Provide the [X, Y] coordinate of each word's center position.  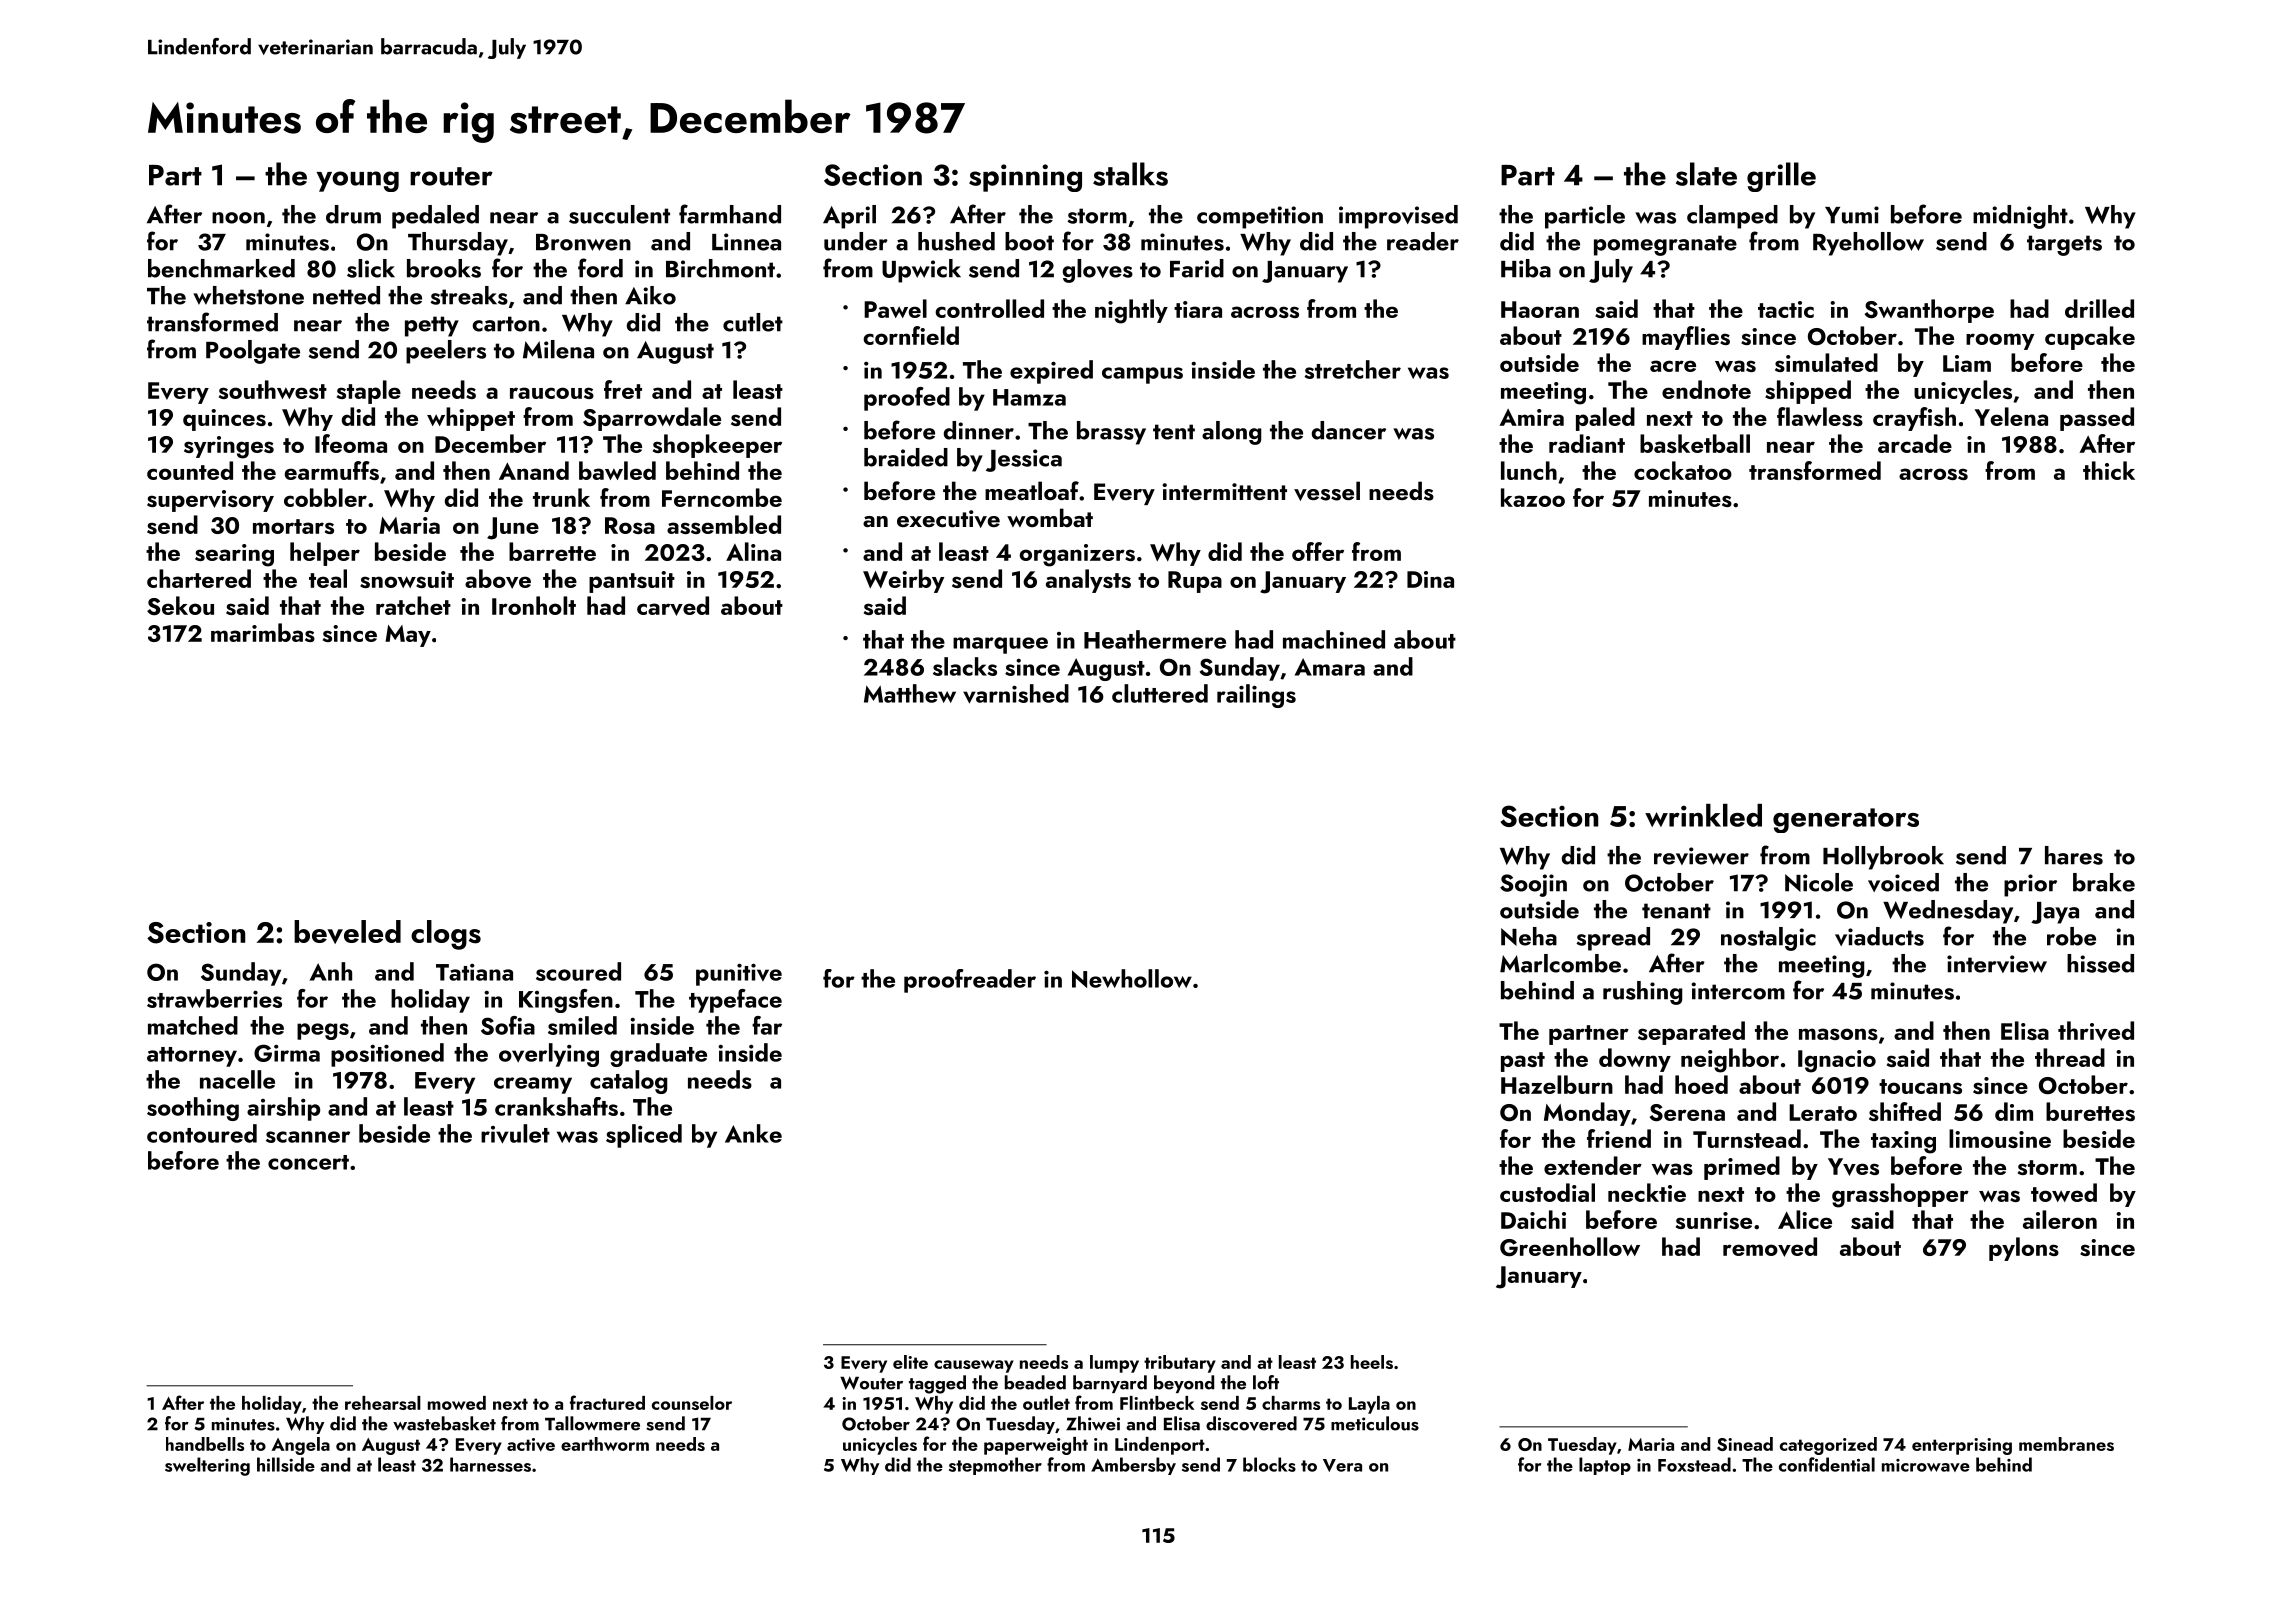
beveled [347, 932]
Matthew [910, 693]
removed [1770, 1247]
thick [2109, 470]
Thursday [458, 244]
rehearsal [383, 1403]
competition [1260, 217]
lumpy [1114, 1364]
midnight [2020, 217]
